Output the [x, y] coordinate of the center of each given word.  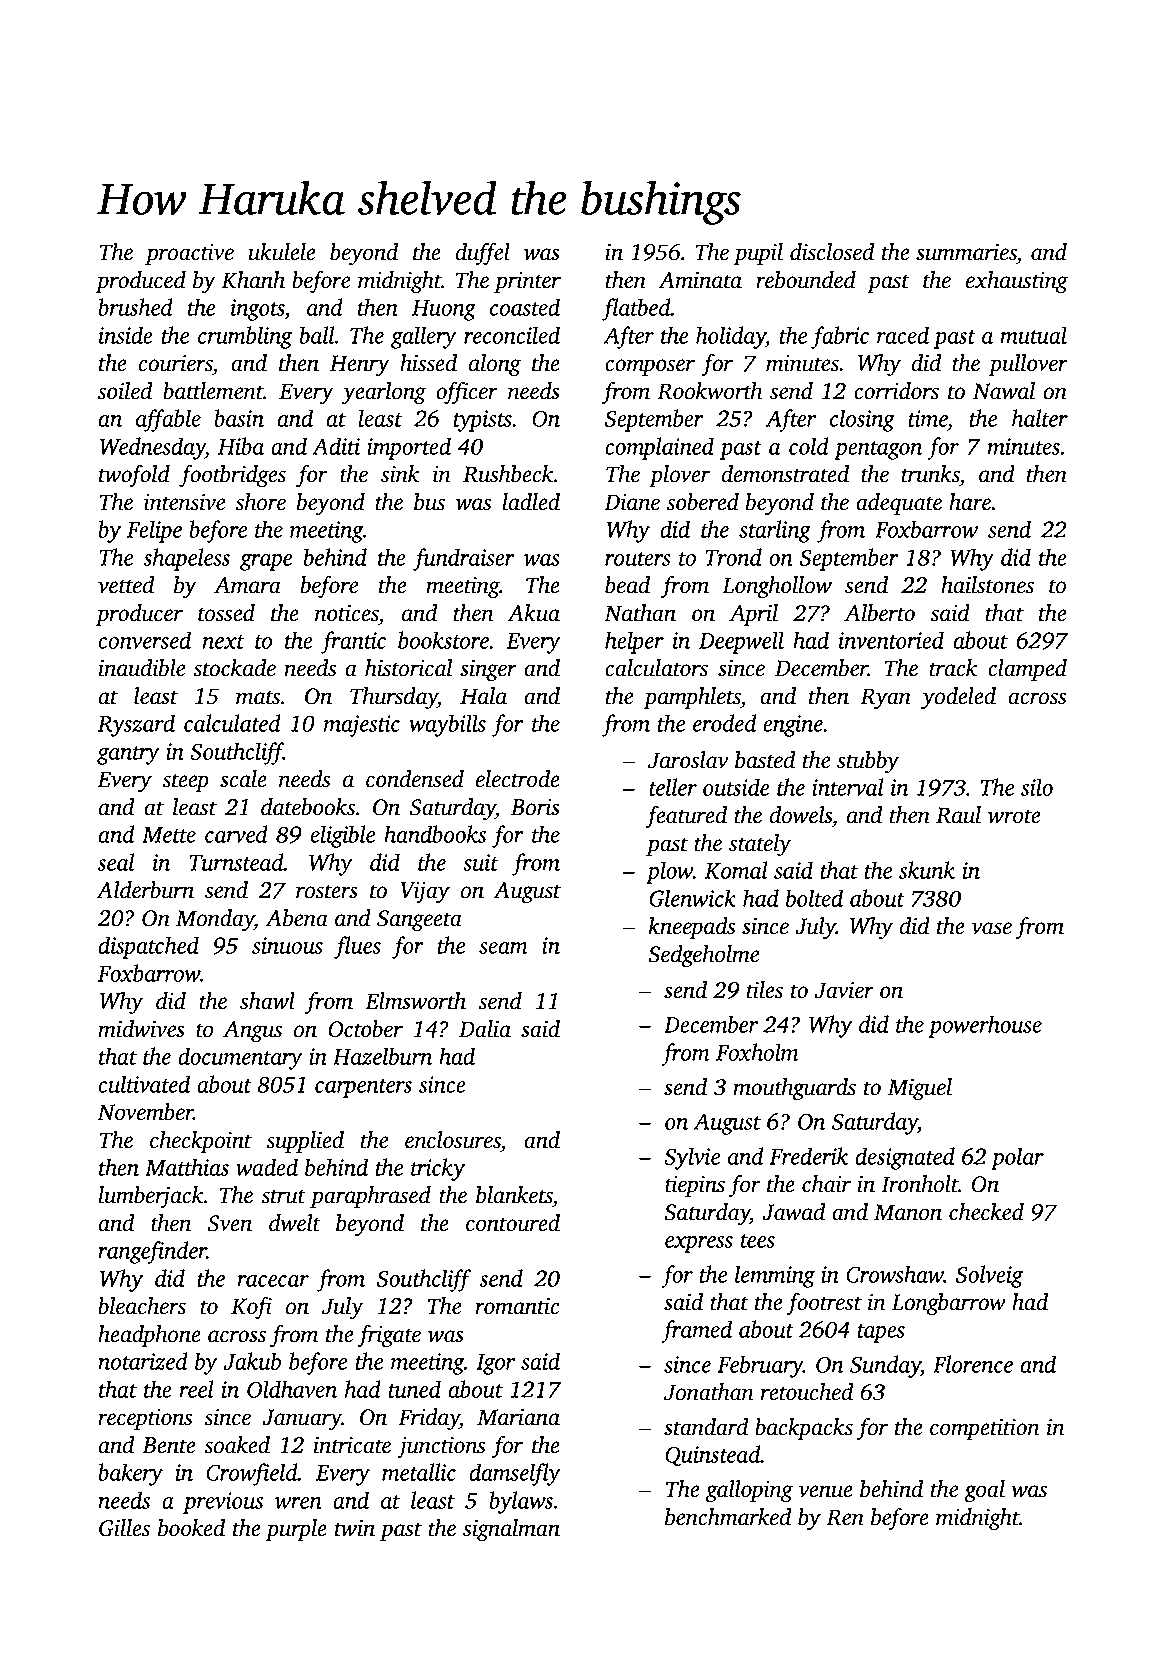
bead [627, 585]
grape [266, 562]
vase [991, 928]
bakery [130, 1474]
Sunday [885, 1366]
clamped [1027, 670]
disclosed [832, 252]
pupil [758, 254]
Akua [534, 613]
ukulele [282, 252]
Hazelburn [382, 1056]
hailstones [987, 585]
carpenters [363, 1088]
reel [196, 1389]
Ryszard [136, 725]
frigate [389, 1336]
